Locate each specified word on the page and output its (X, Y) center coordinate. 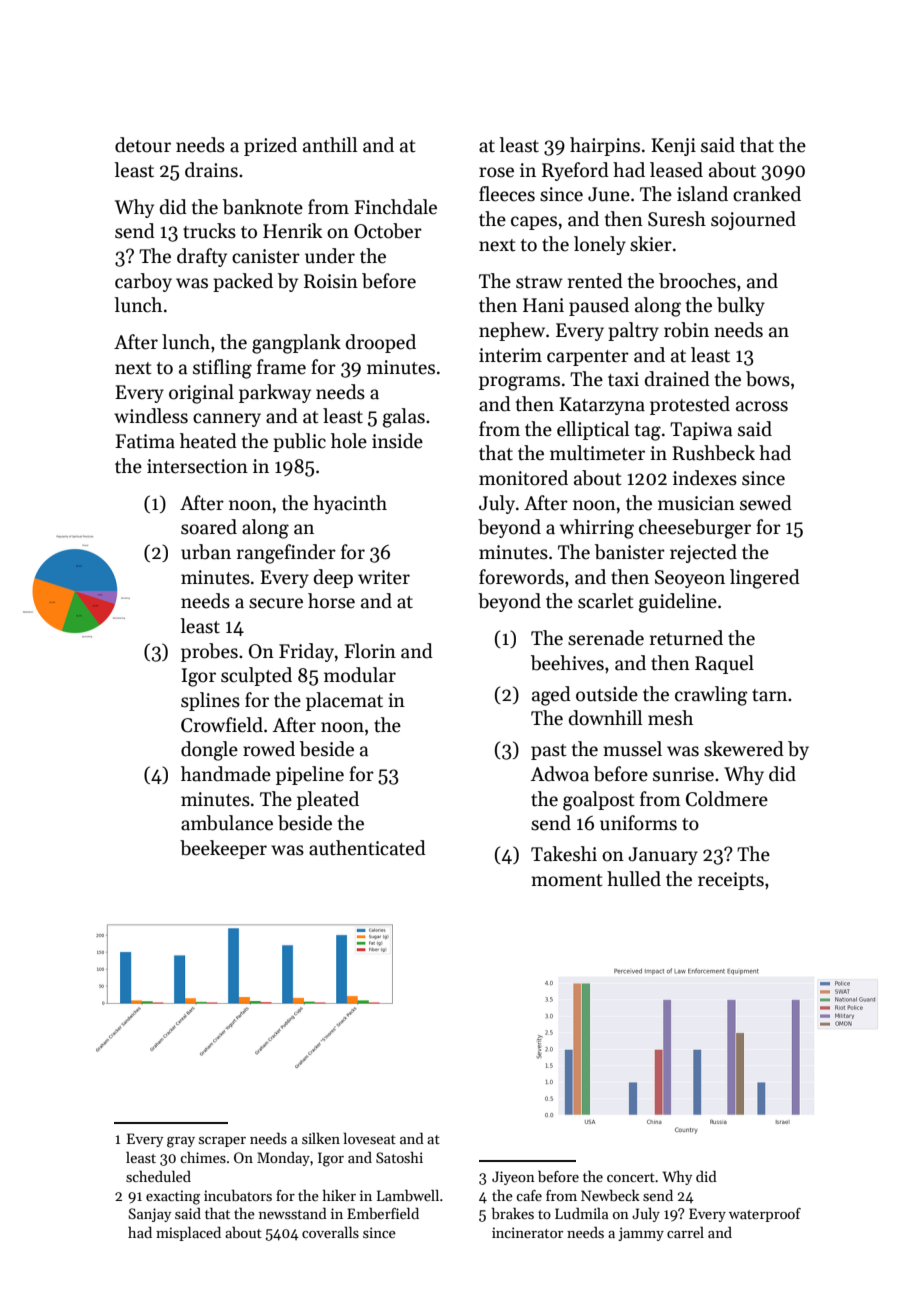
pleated (328, 800)
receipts (731, 881)
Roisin (331, 281)
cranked (767, 194)
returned (686, 638)
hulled (634, 879)
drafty (202, 257)
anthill (330, 145)
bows (768, 379)
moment (567, 880)
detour (143, 145)
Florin (370, 651)
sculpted (256, 676)
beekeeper (223, 849)
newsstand (293, 1213)
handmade (226, 774)
